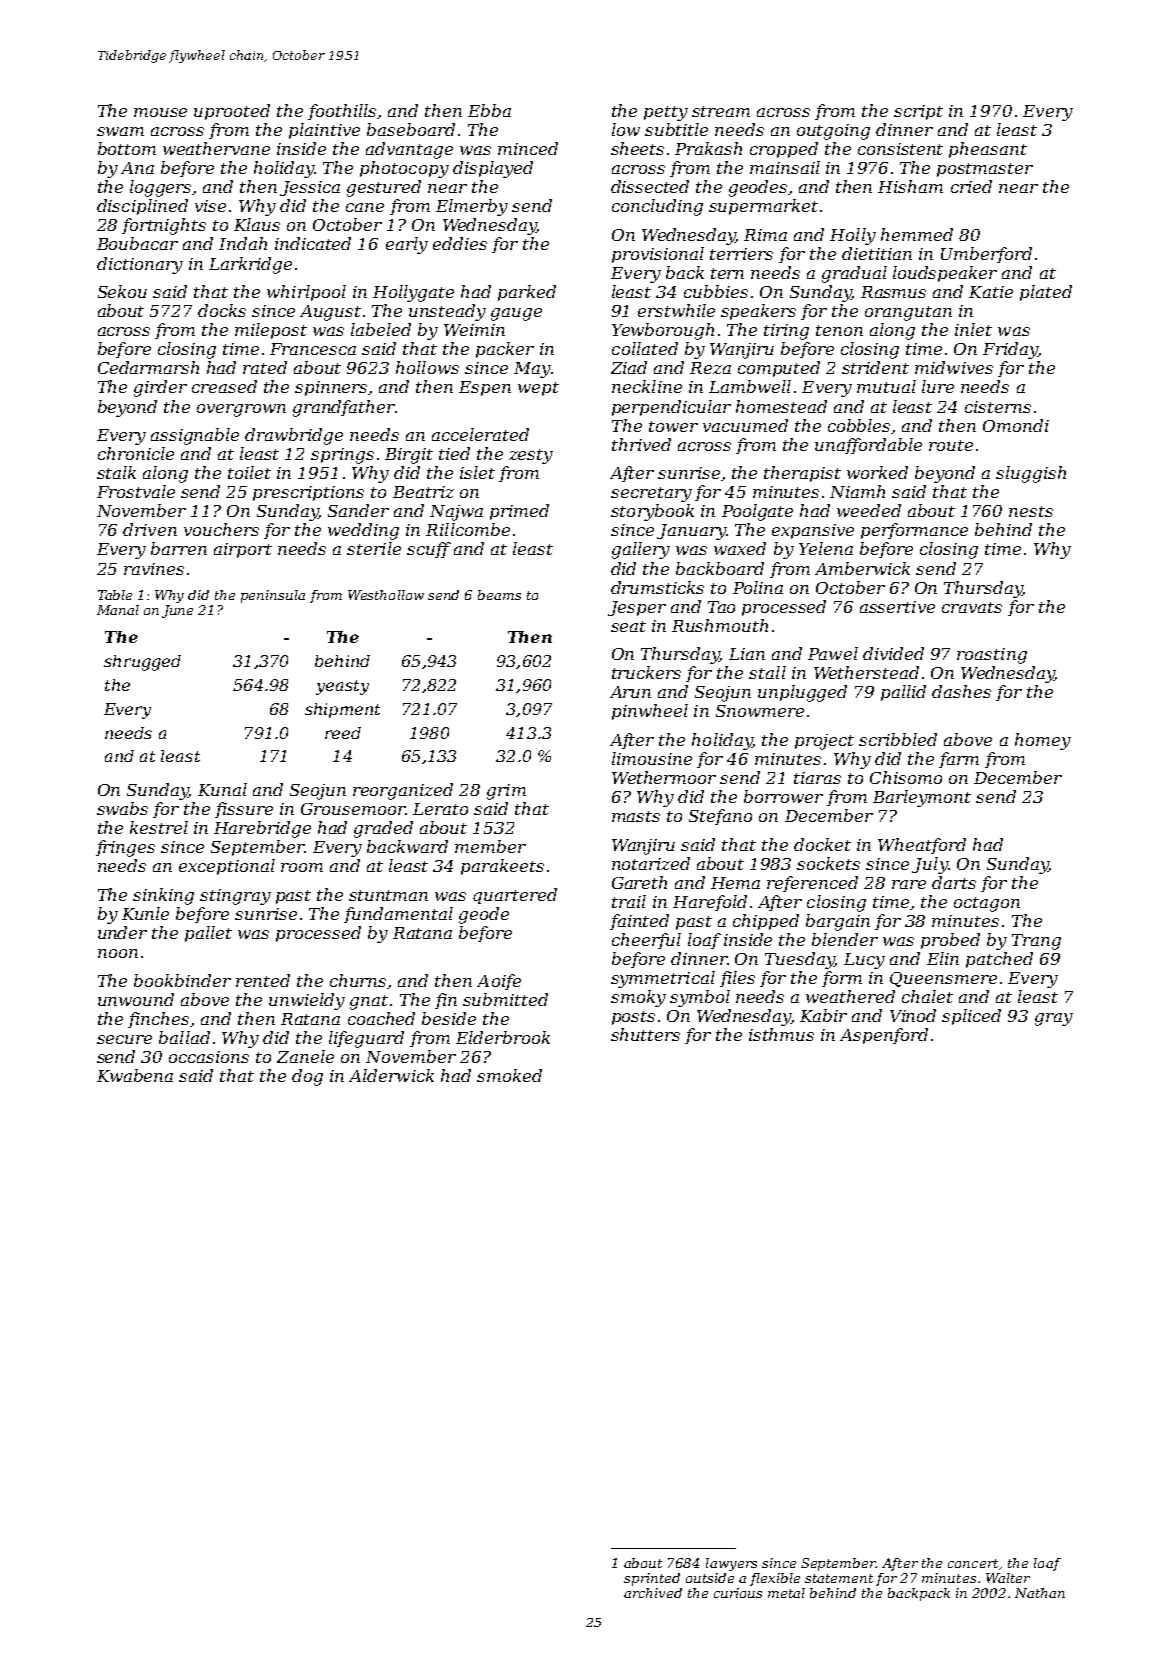 The width and height of the screenshot is (1171, 1656). Describe the element at coordinates (721, 607) in the screenshot. I see `Tao` at that location.
